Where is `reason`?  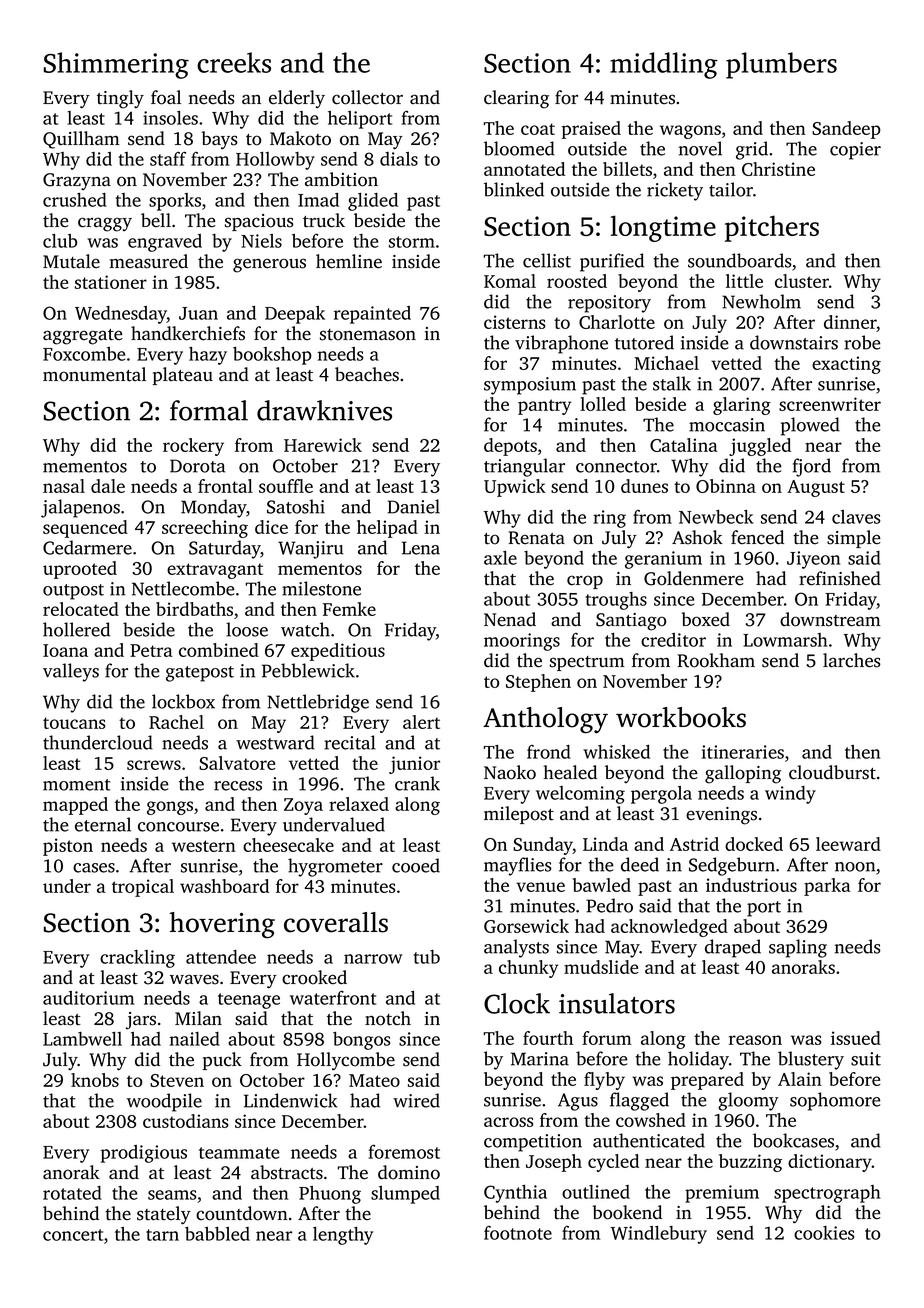 reason is located at coordinates (755, 1040).
